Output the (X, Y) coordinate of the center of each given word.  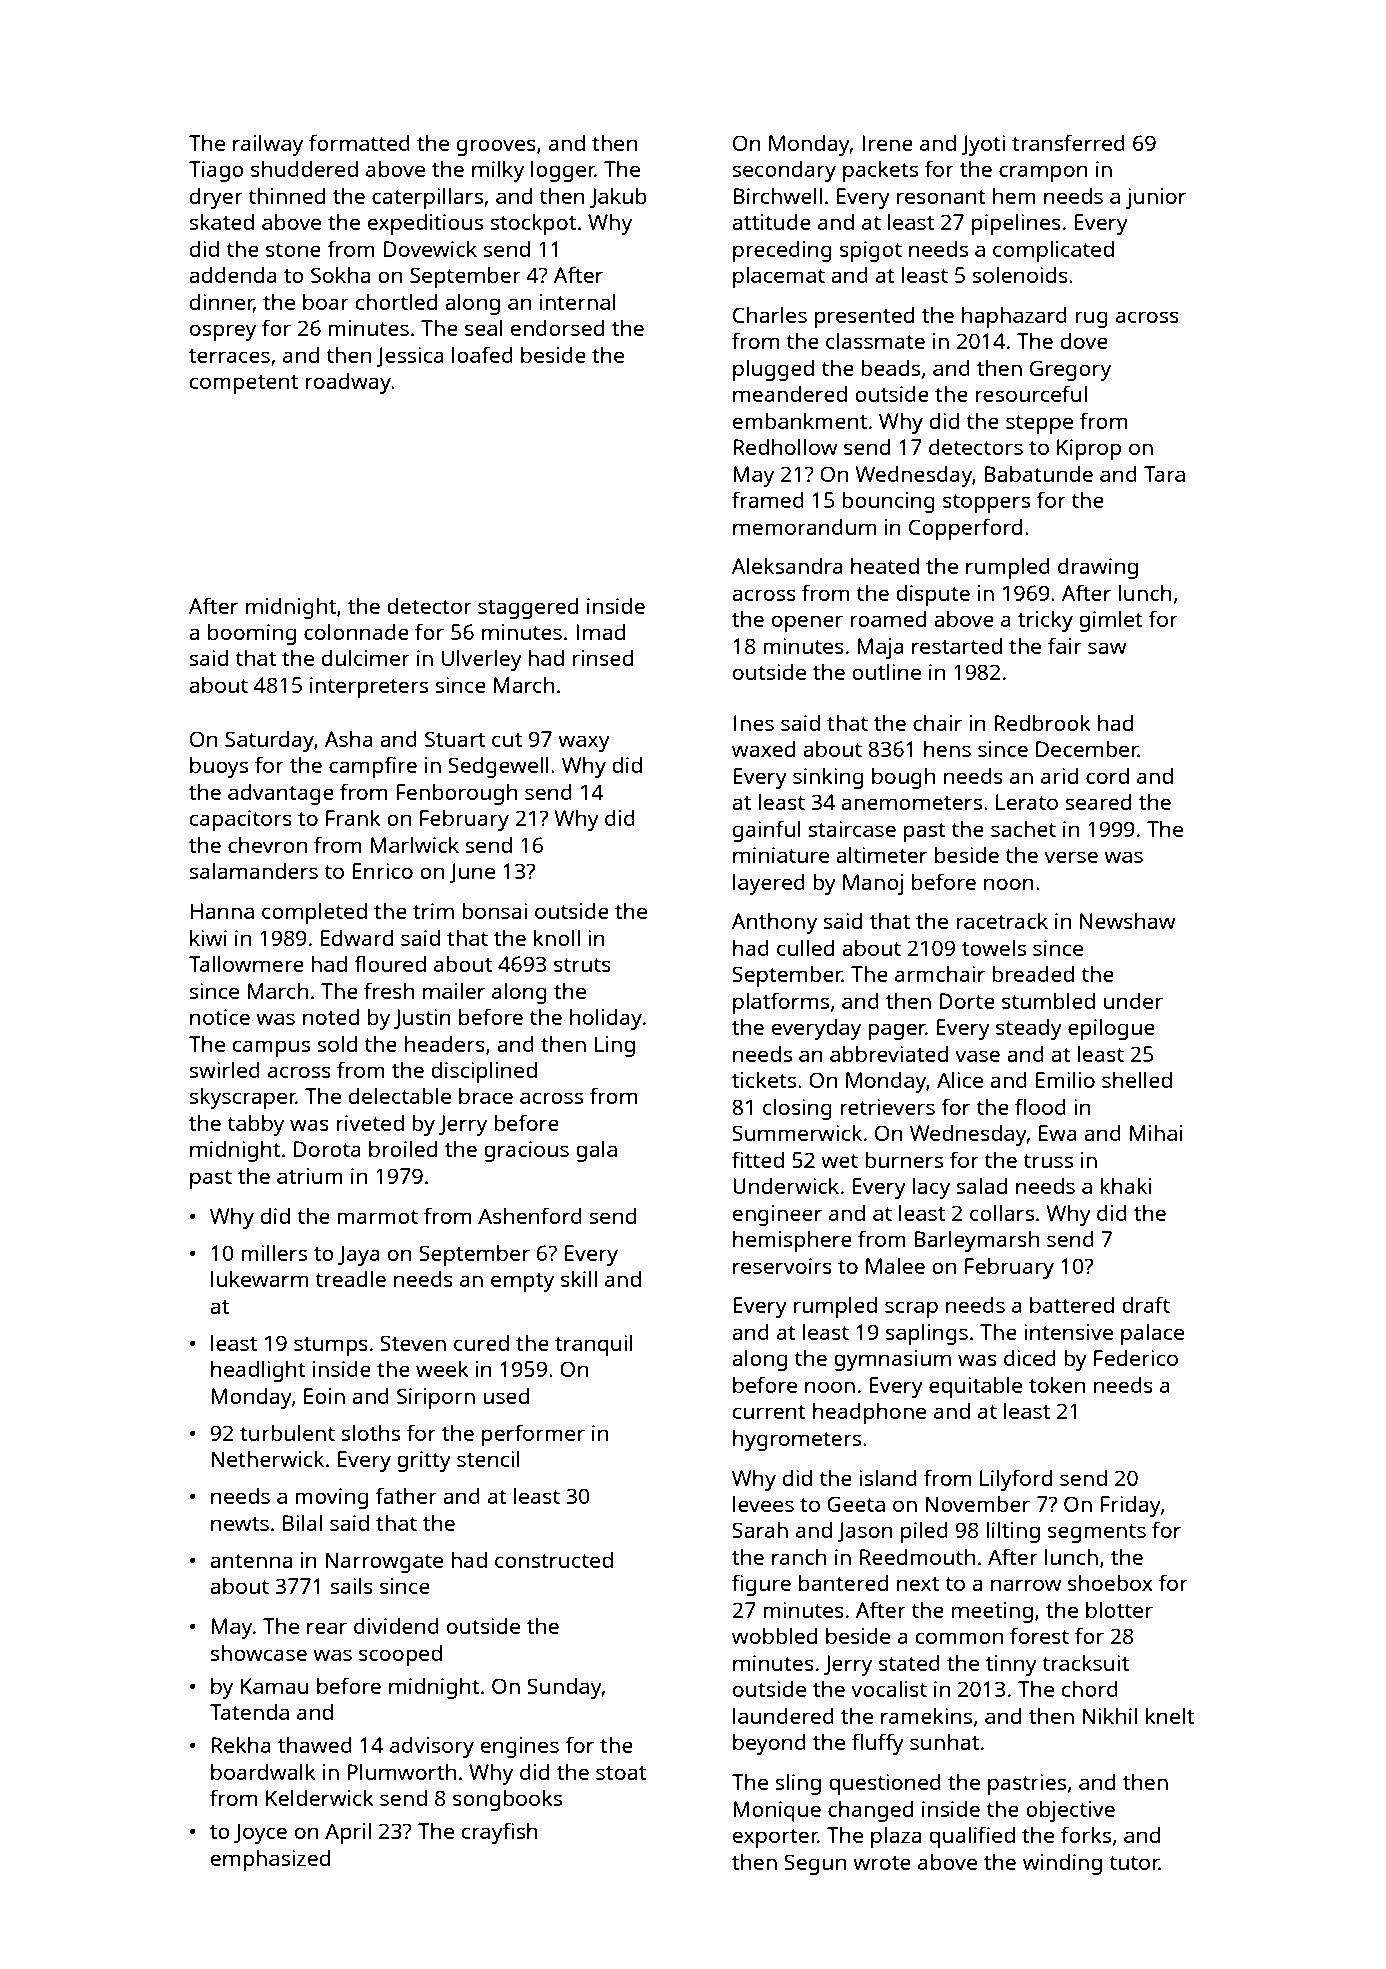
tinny (1011, 1665)
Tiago (216, 171)
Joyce (260, 1833)
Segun (815, 1864)
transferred (1068, 142)
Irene (887, 143)
